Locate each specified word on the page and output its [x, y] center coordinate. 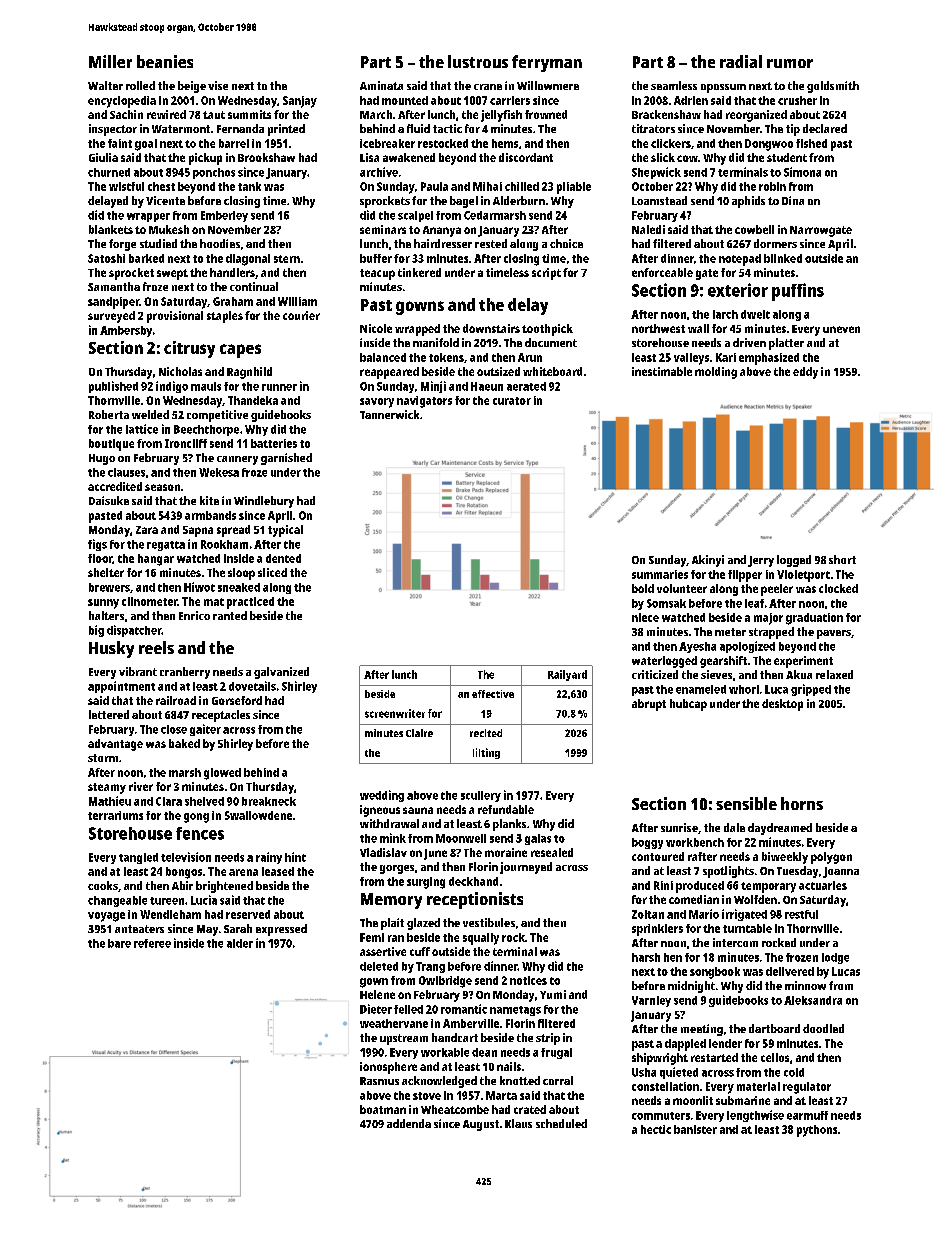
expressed [281, 930]
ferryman [547, 63]
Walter [105, 85]
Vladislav [383, 852]
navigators [424, 402]
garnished [286, 459]
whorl [744, 689]
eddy [805, 373]
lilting [486, 753]
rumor [790, 63]
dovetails [252, 686]
